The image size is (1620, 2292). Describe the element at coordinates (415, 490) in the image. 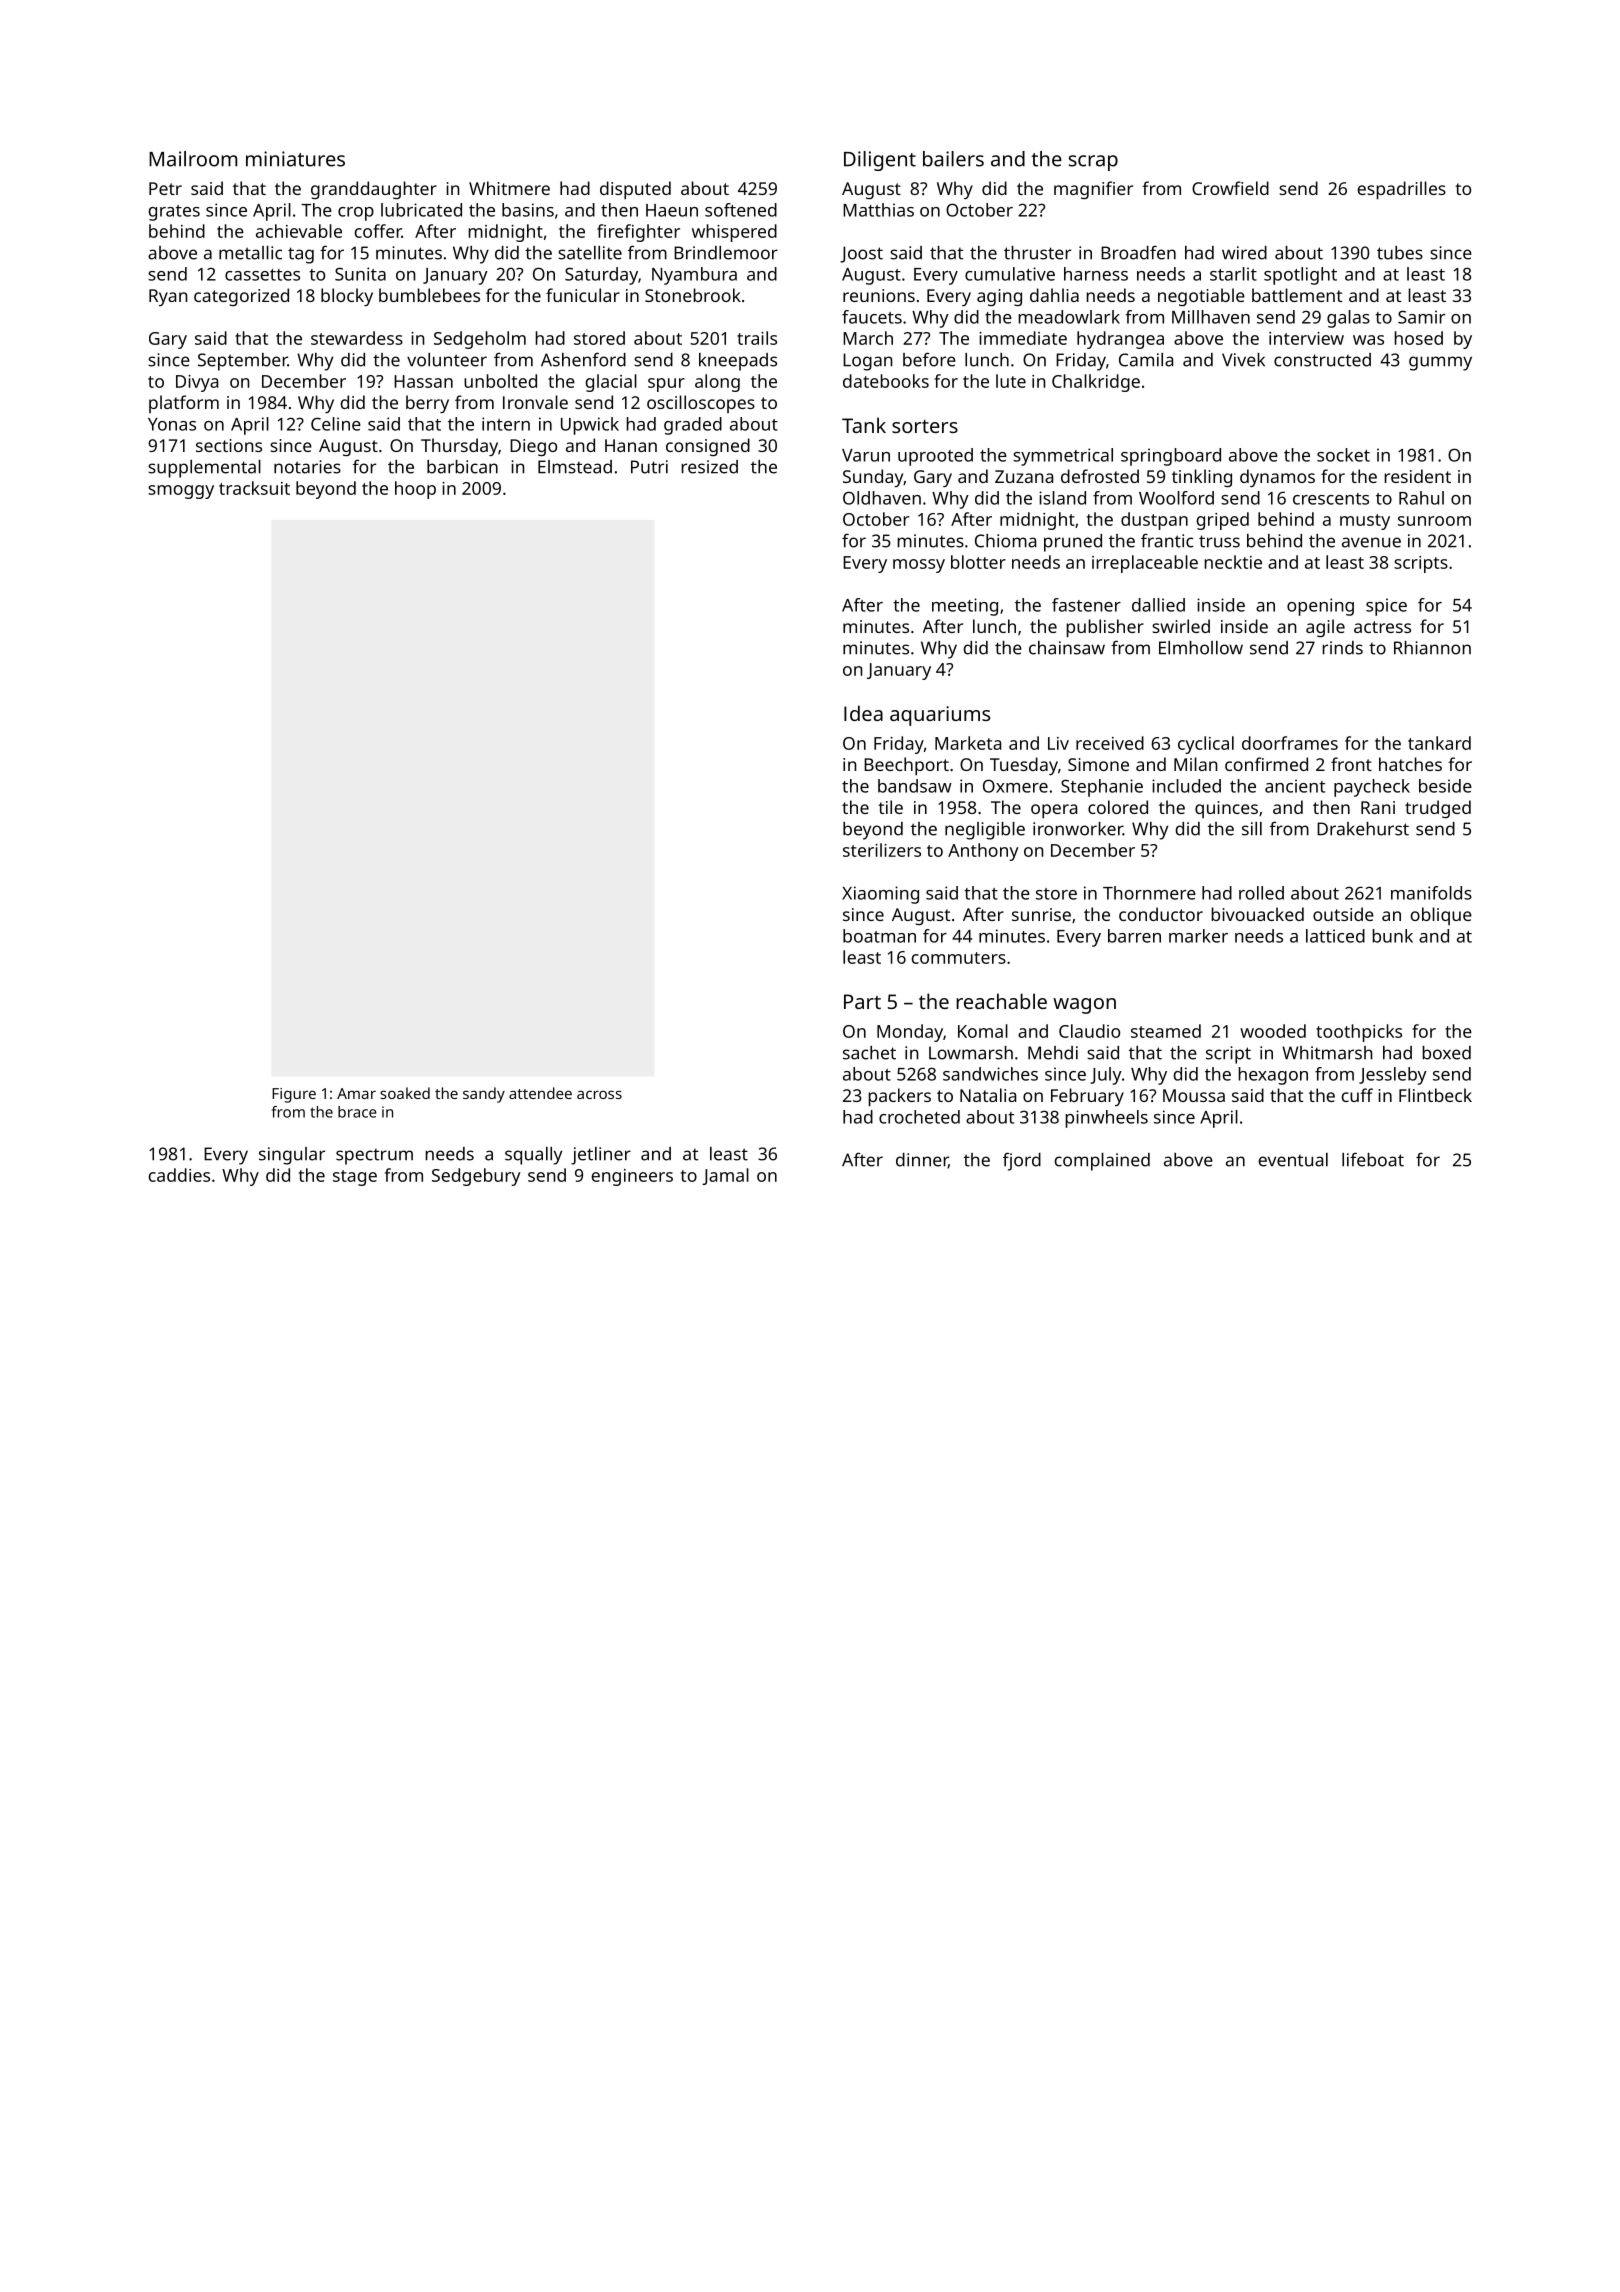

I see `hoop` at that location.
